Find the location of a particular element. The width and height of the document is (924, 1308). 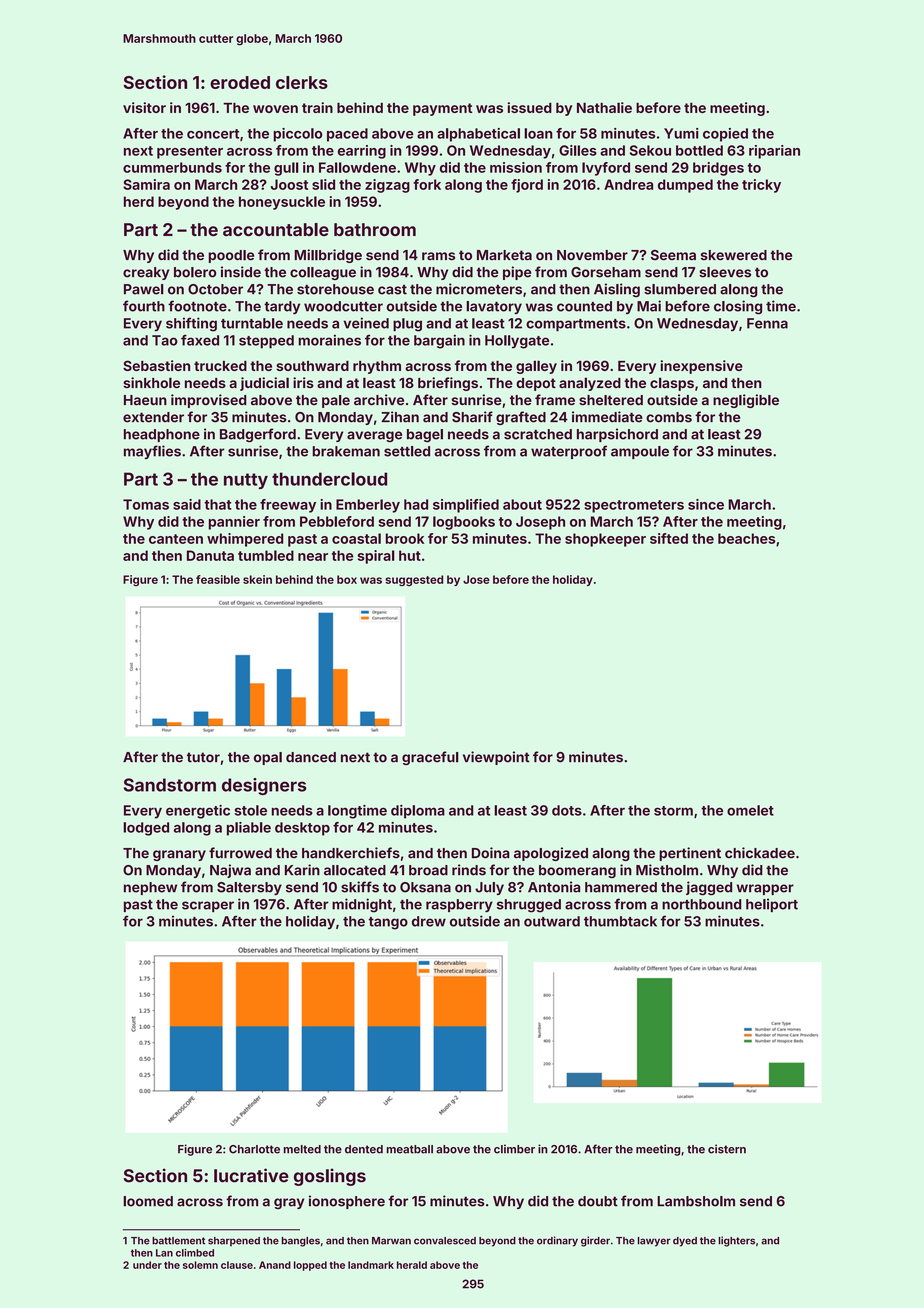

Sharif is located at coordinates (472, 417).
